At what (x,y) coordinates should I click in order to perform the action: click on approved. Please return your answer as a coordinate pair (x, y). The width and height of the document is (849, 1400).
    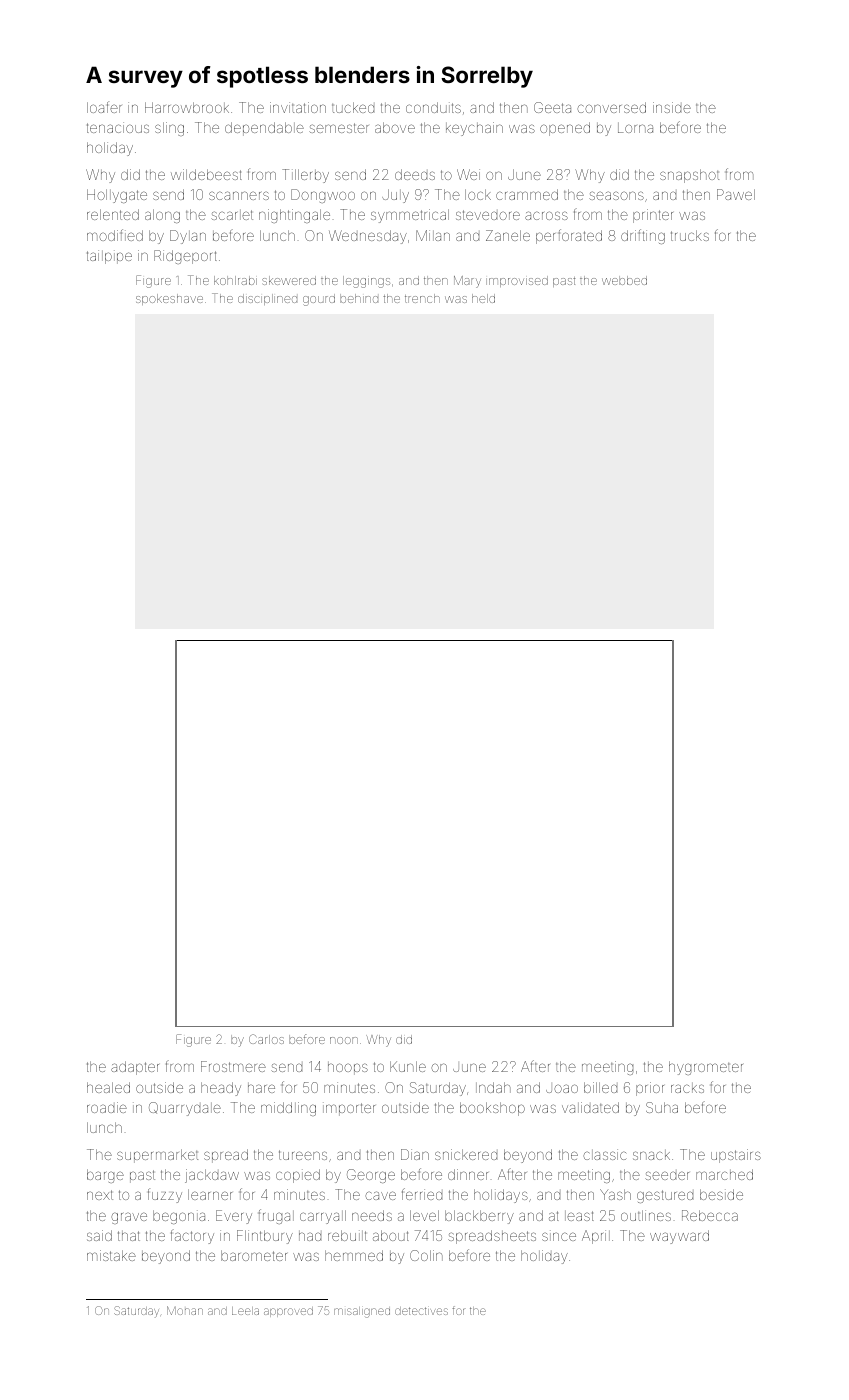
    Looking at the image, I should click on (288, 1312).
